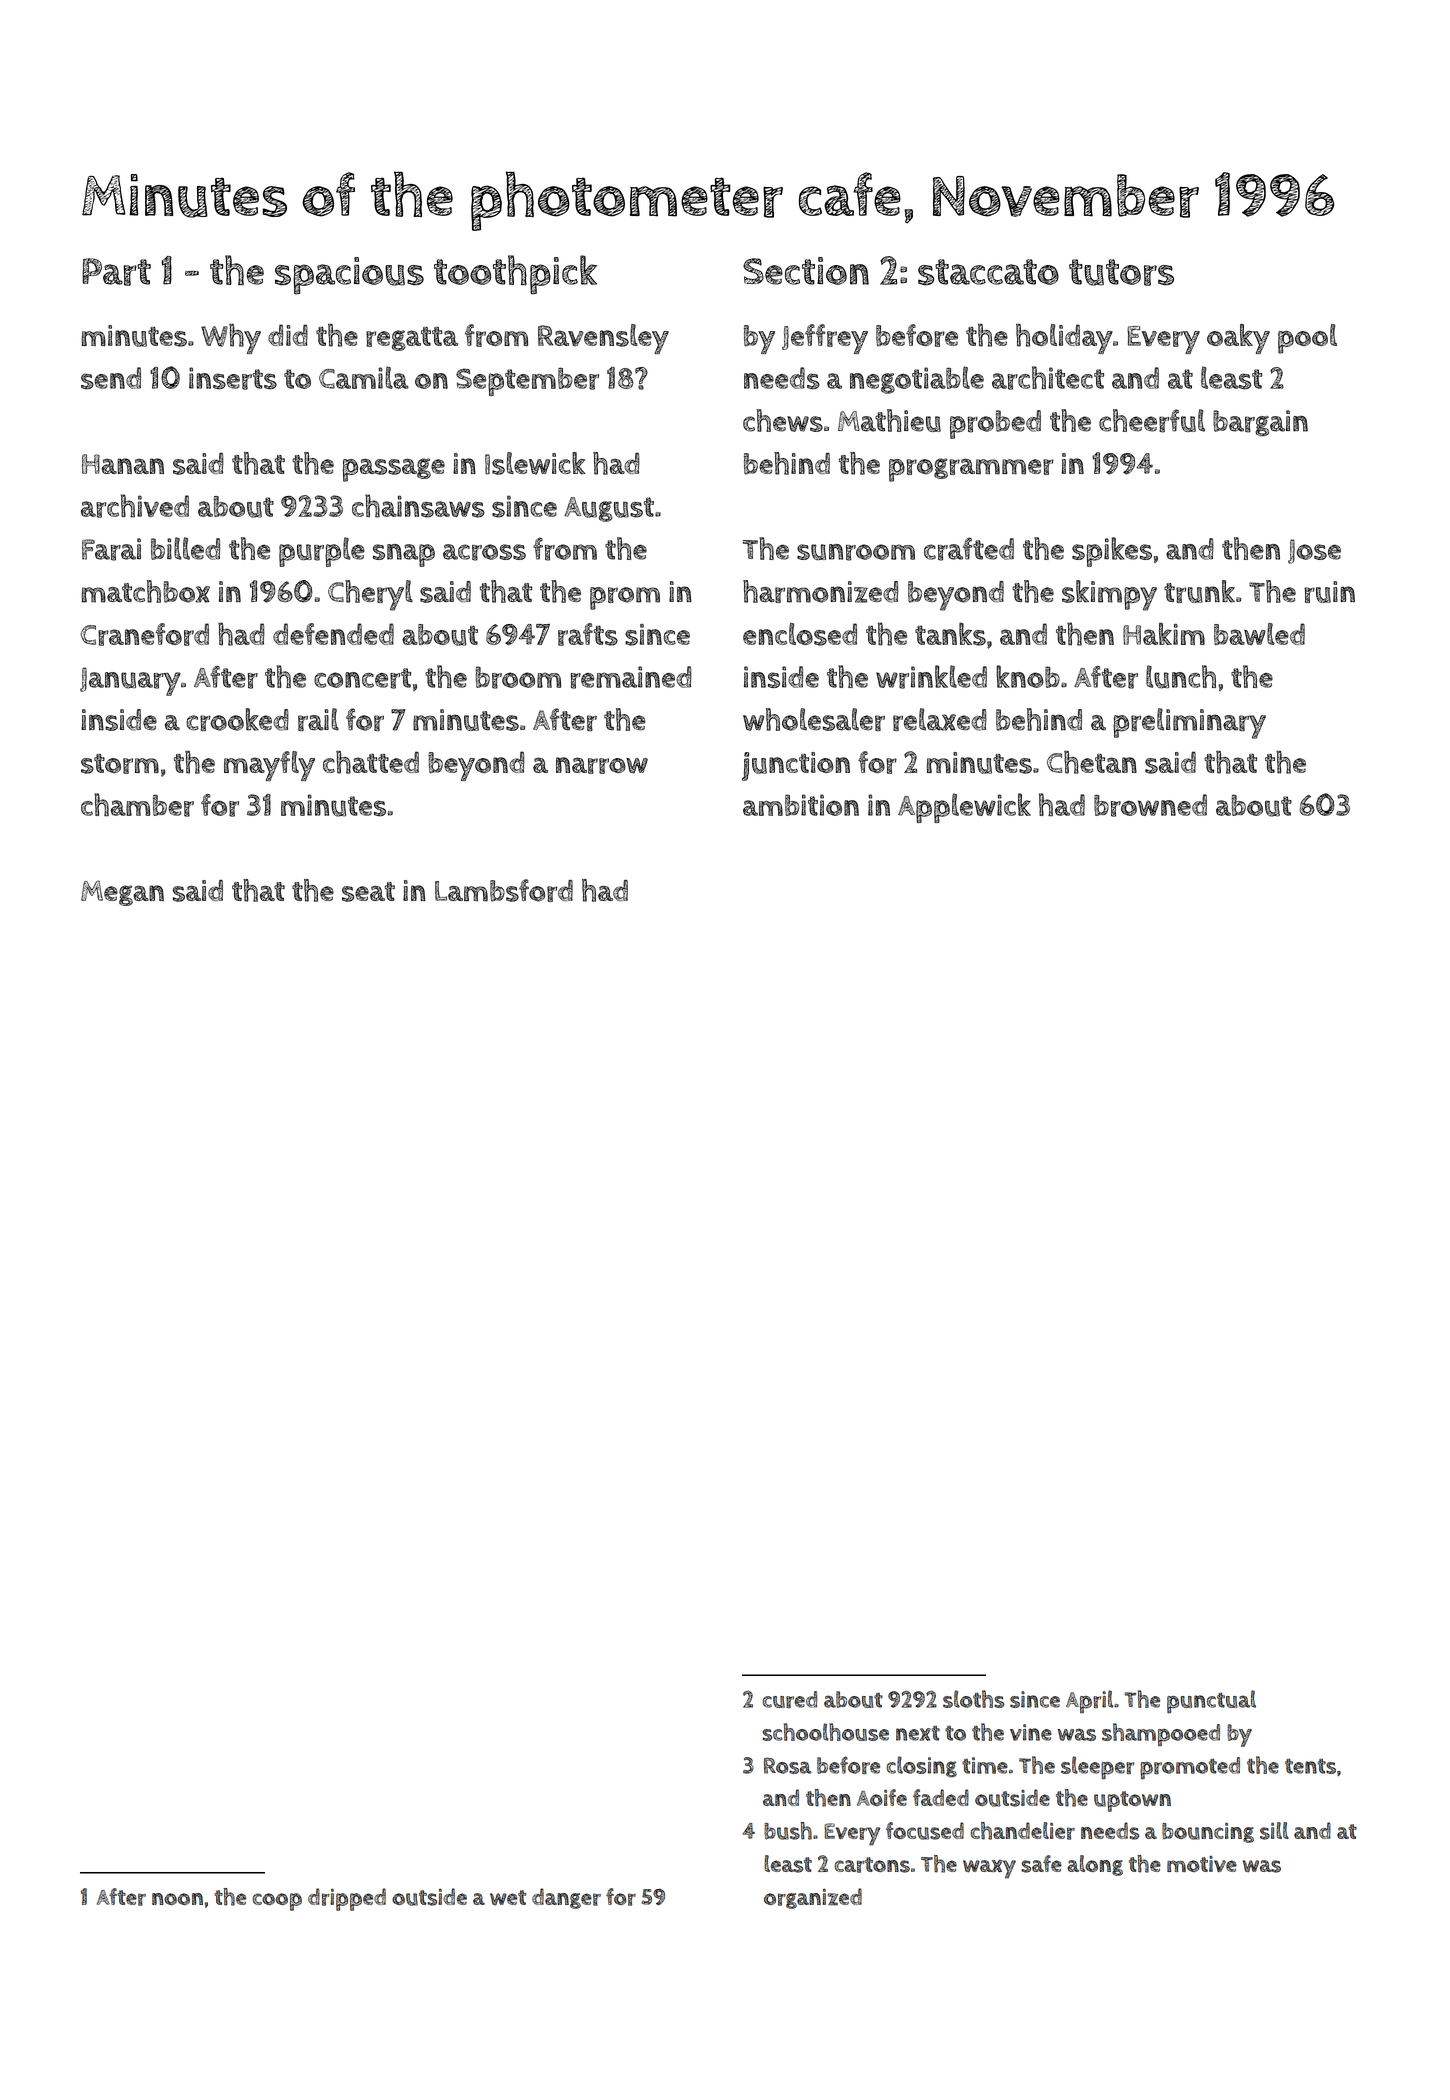  What do you see at coordinates (504, 890) in the screenshot?
I see `Lambsford` at bounding box center [504, 890].
